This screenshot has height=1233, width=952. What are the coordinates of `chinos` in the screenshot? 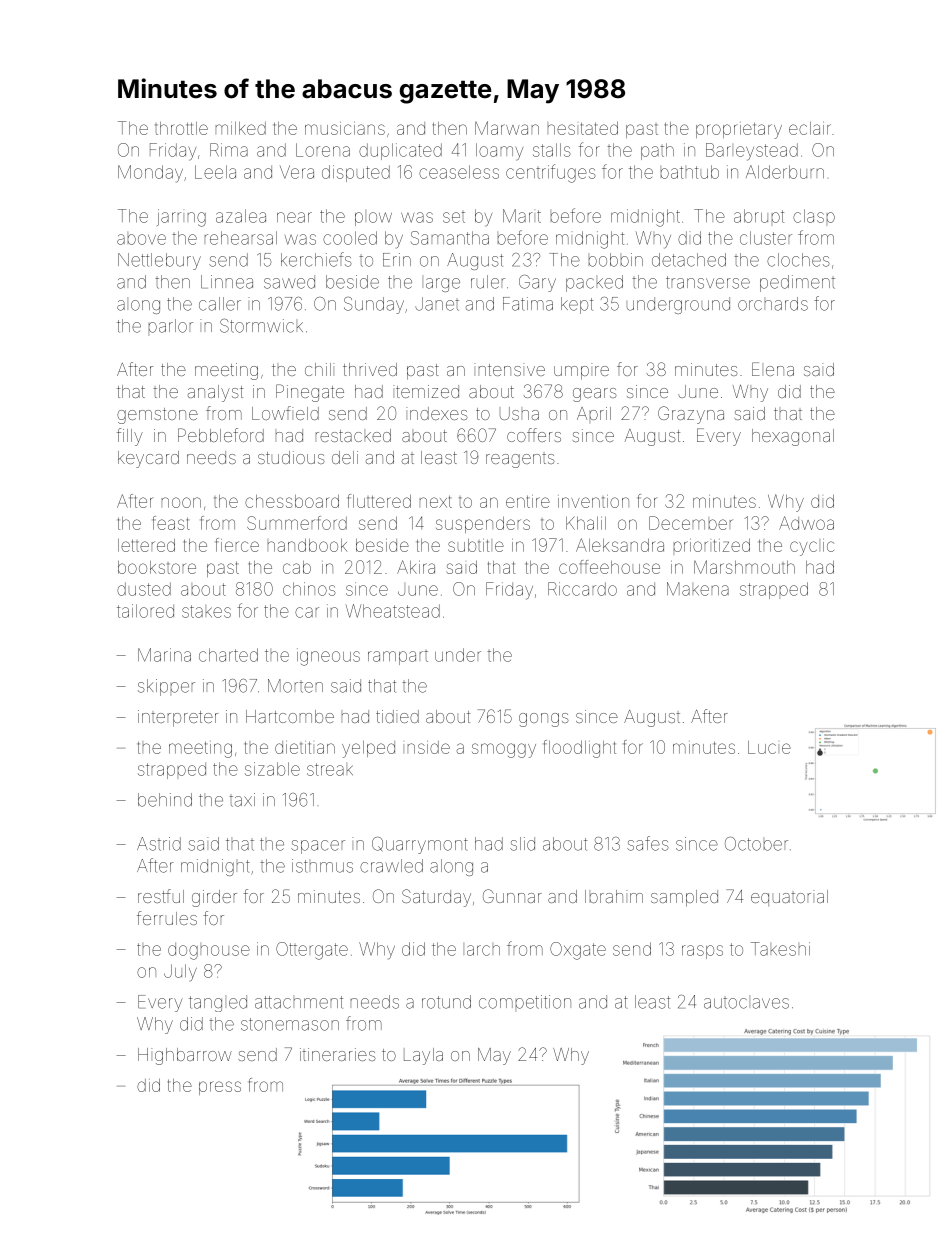 It's located at (309, 589).
